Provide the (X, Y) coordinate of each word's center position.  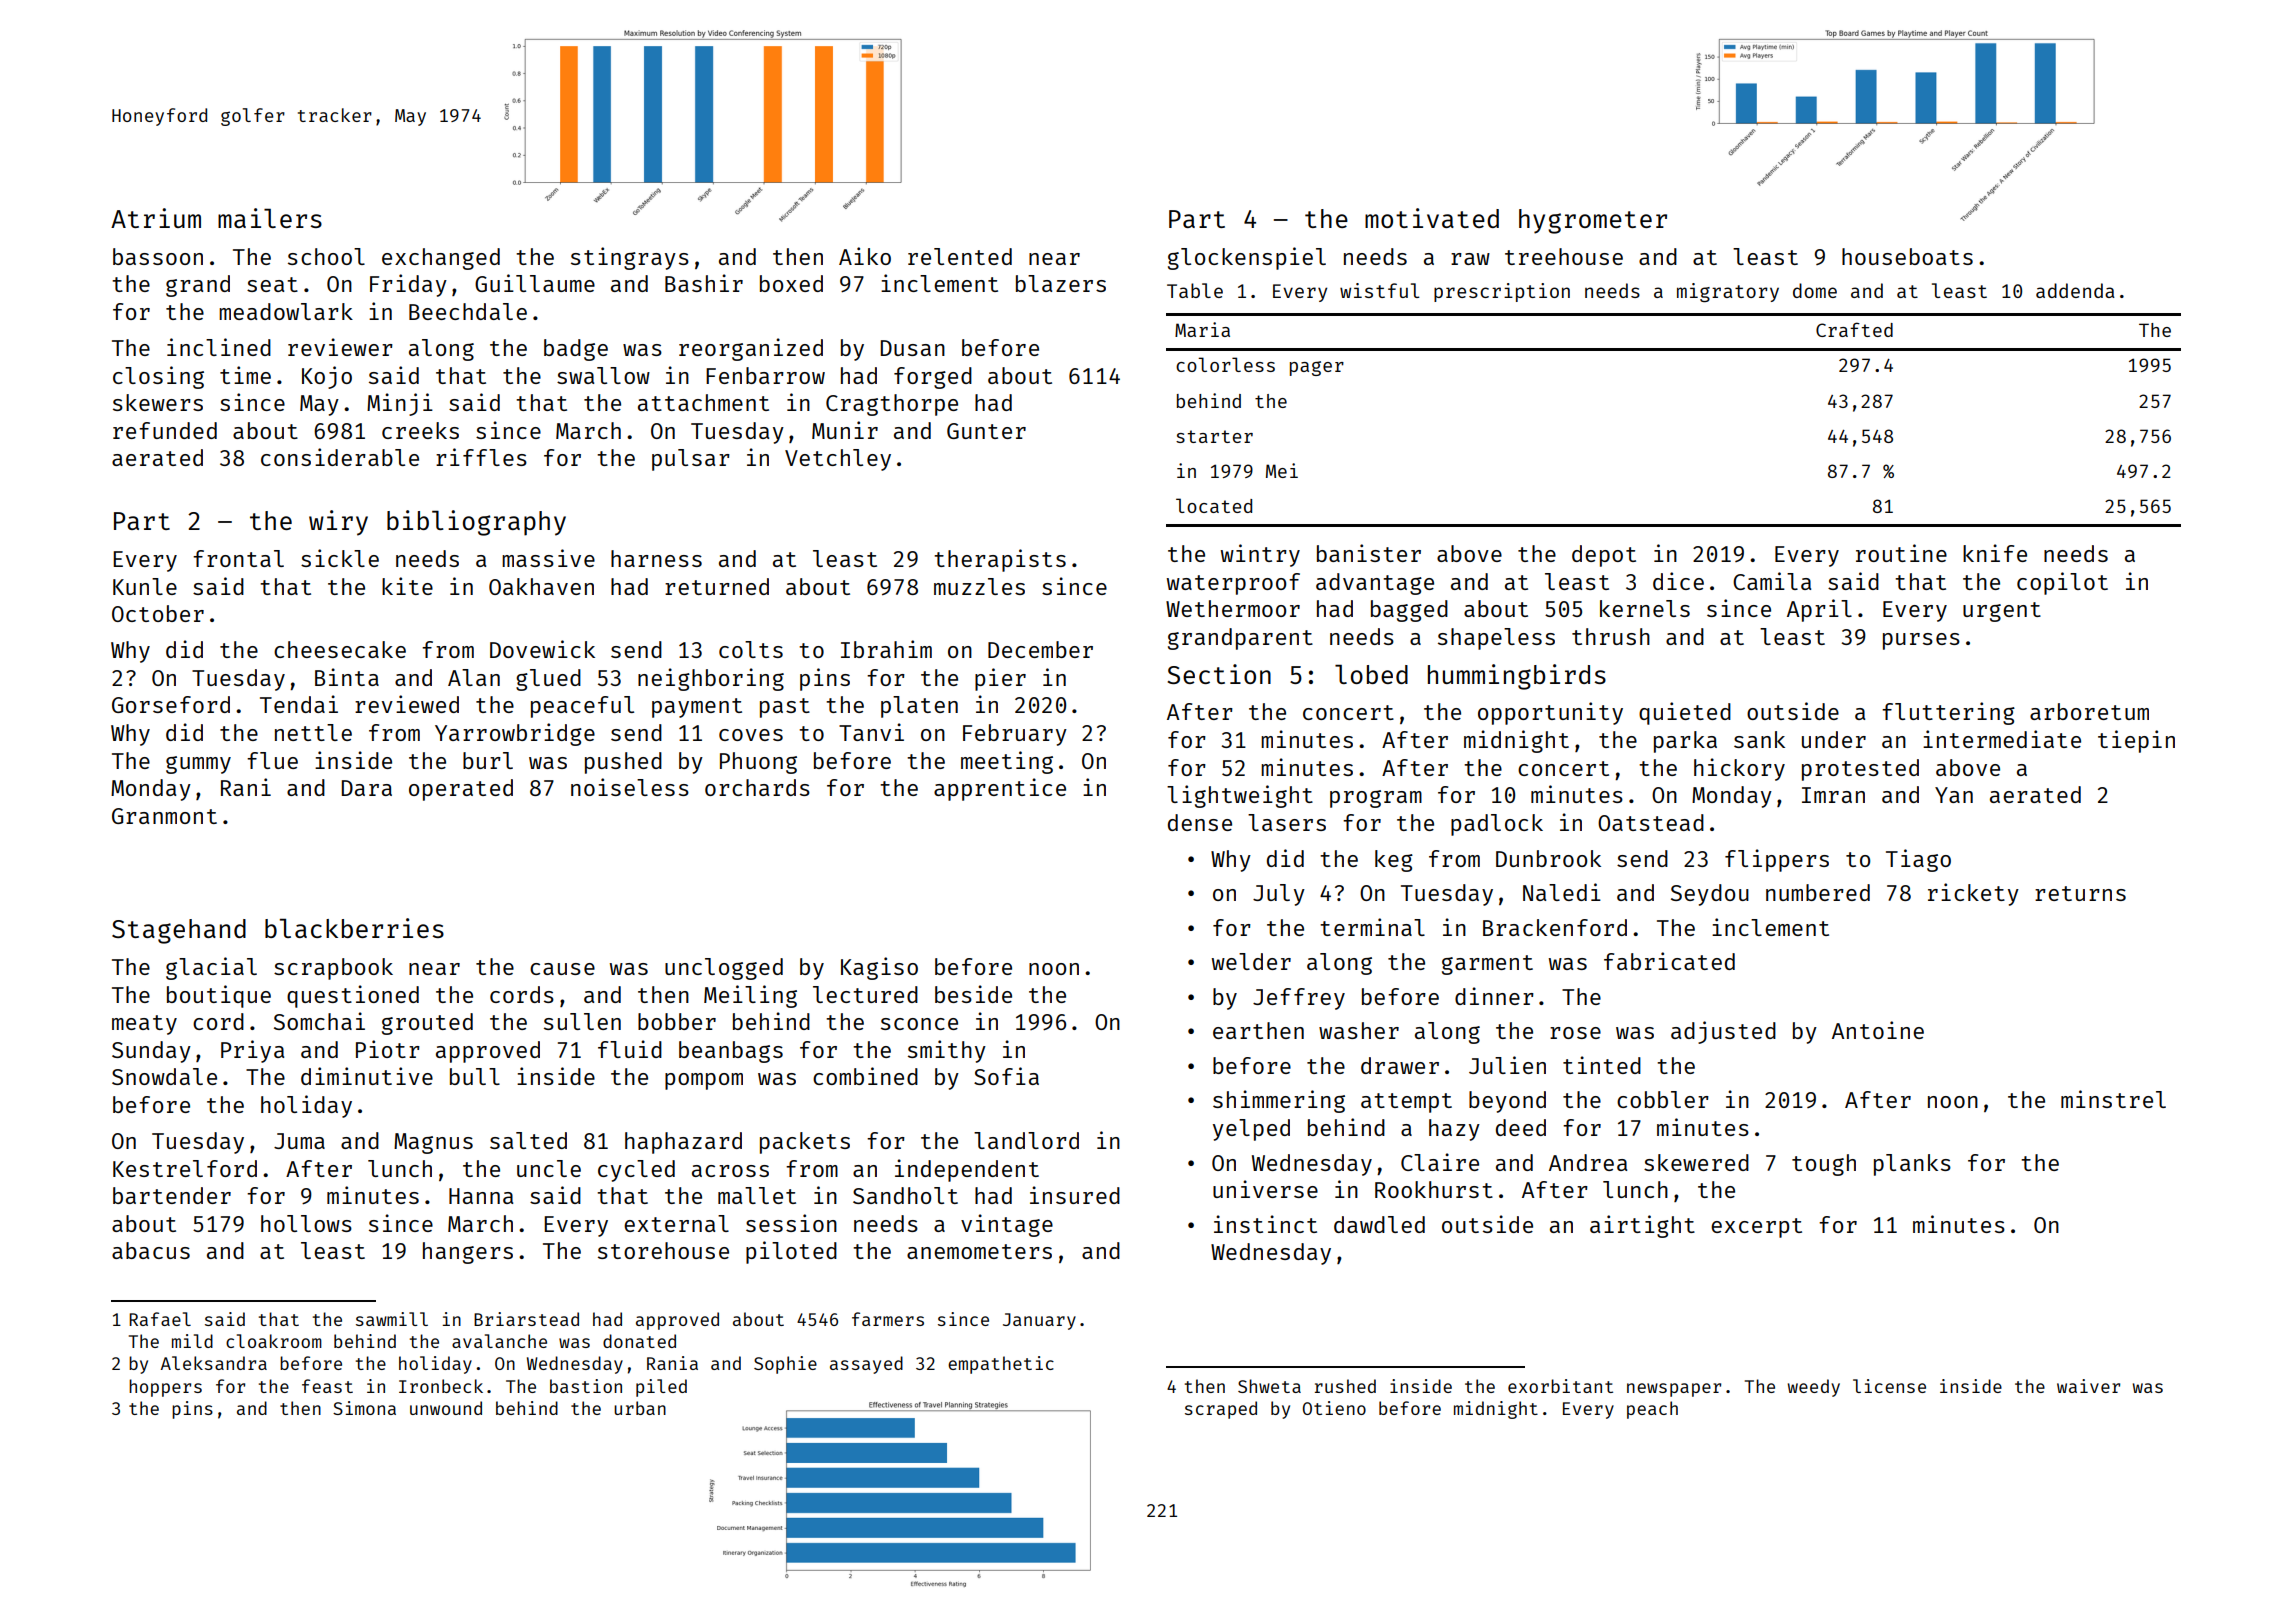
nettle (313, 732)
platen (919, 707)
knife (1995, 553)
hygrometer (1593, 221)
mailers (270, 218)
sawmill (392, 1319)
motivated (1432, 218)
